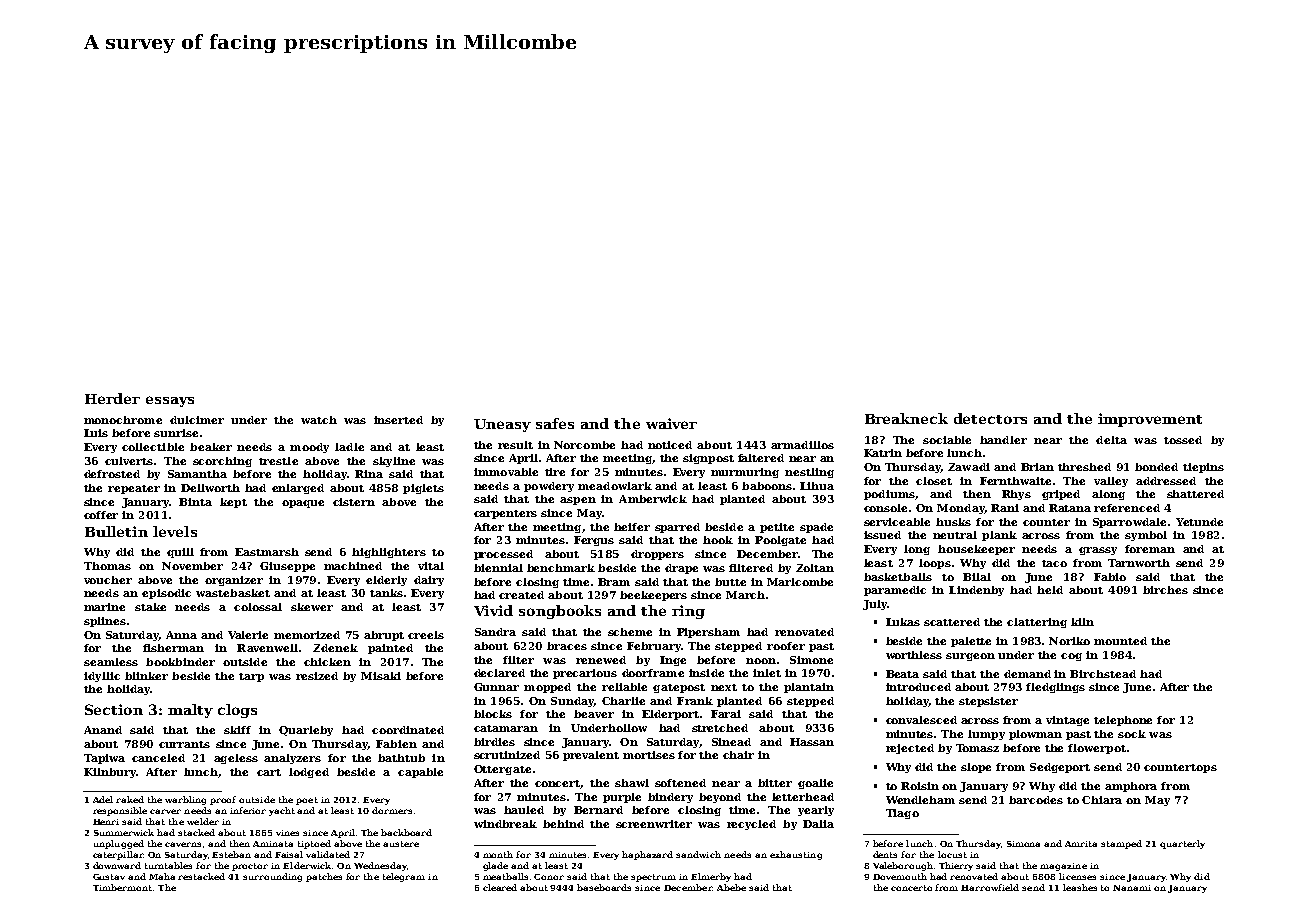 The height and width of the screenshot is (924, 1308). I want to click on Abebe, so click(731, 887).
